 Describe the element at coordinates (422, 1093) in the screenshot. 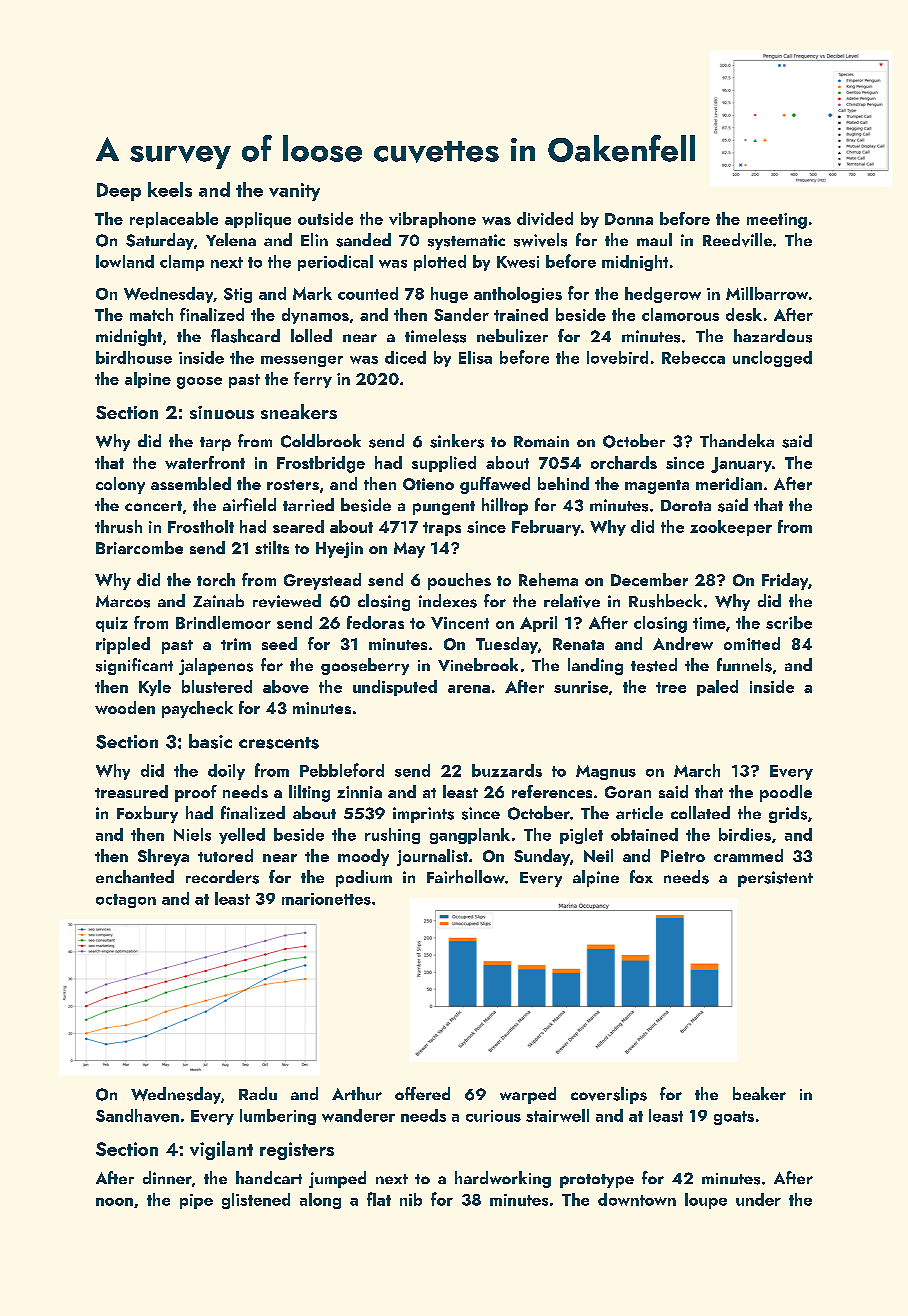

I see `offered` at that location.
